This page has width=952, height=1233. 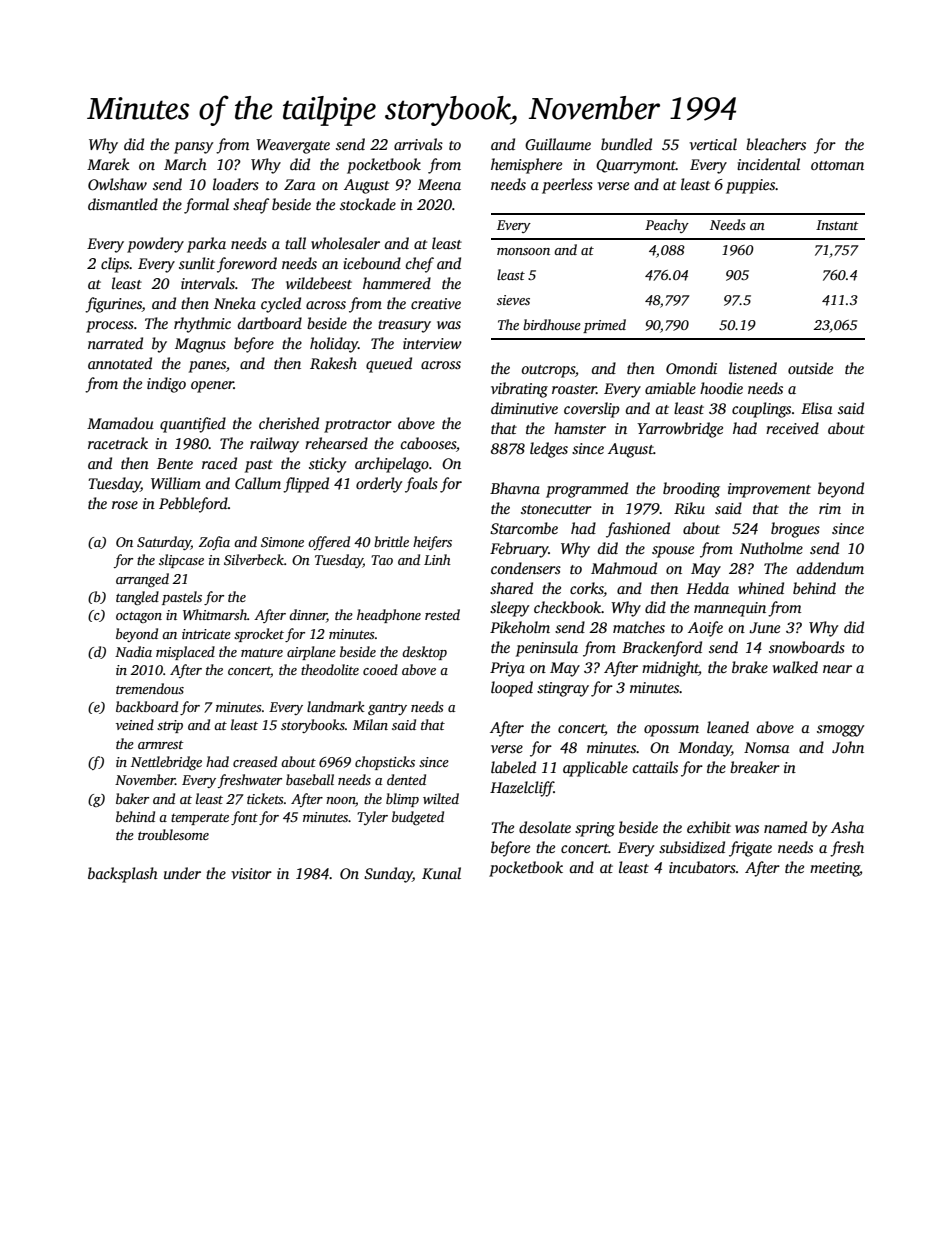 What do you see at coordinates (251, 873) in the page?
I see `visitor` at bounding box center [251, 873].
